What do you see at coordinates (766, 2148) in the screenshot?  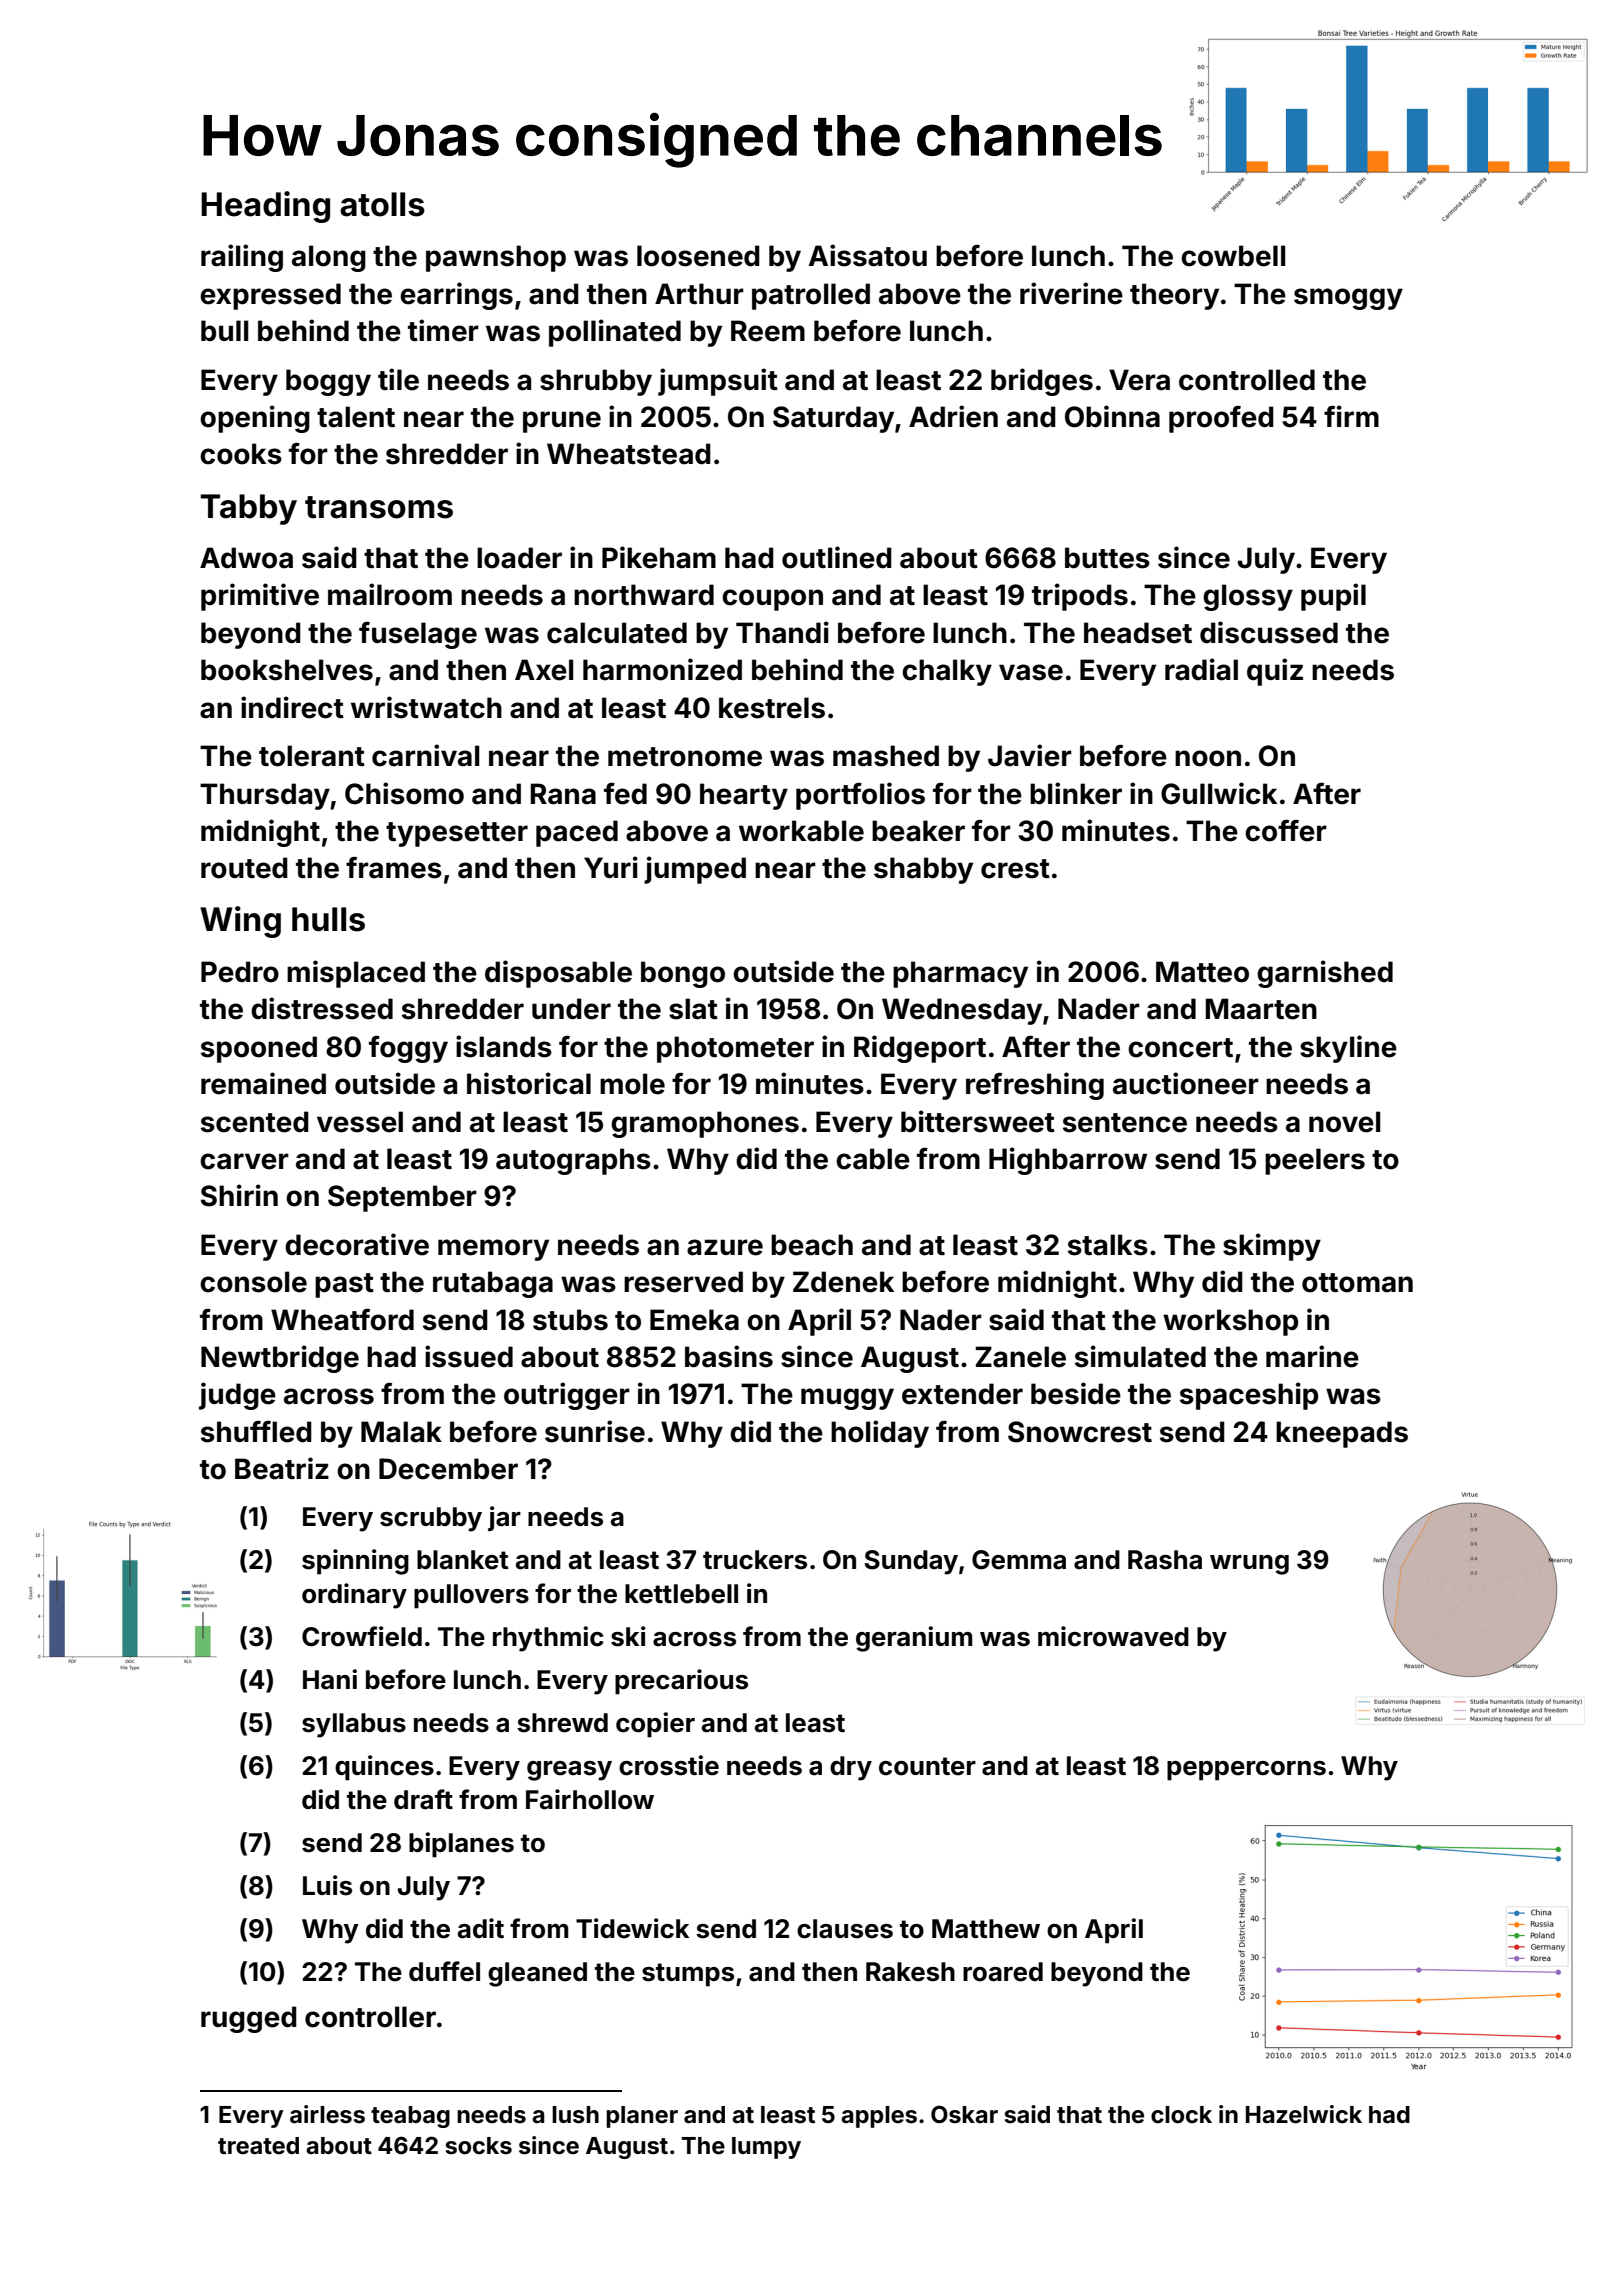 I see `lumpy` at bounding box center [766, 2148].
